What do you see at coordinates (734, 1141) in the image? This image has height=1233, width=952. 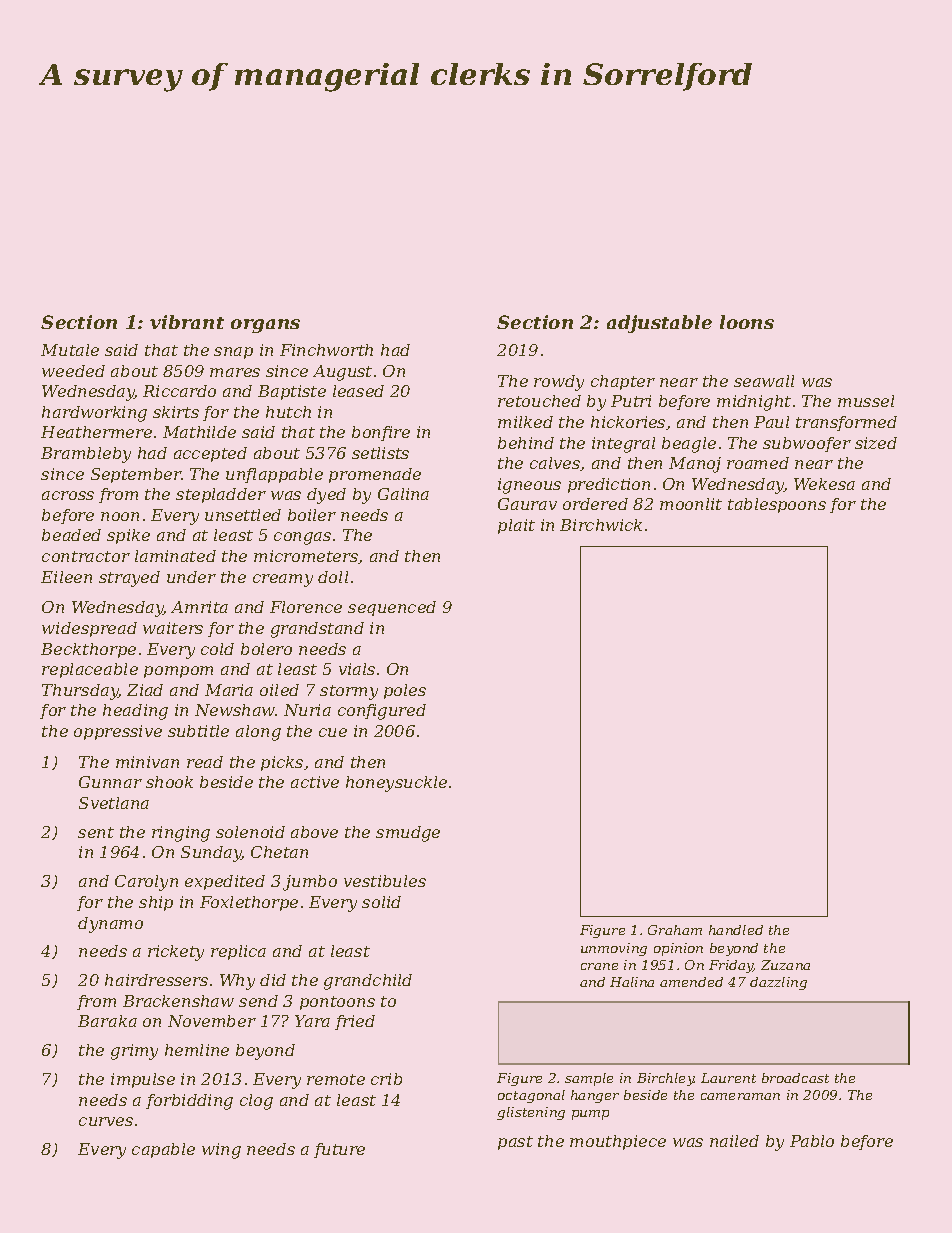 I see `nailed` at bounding box center [734, 1141].
